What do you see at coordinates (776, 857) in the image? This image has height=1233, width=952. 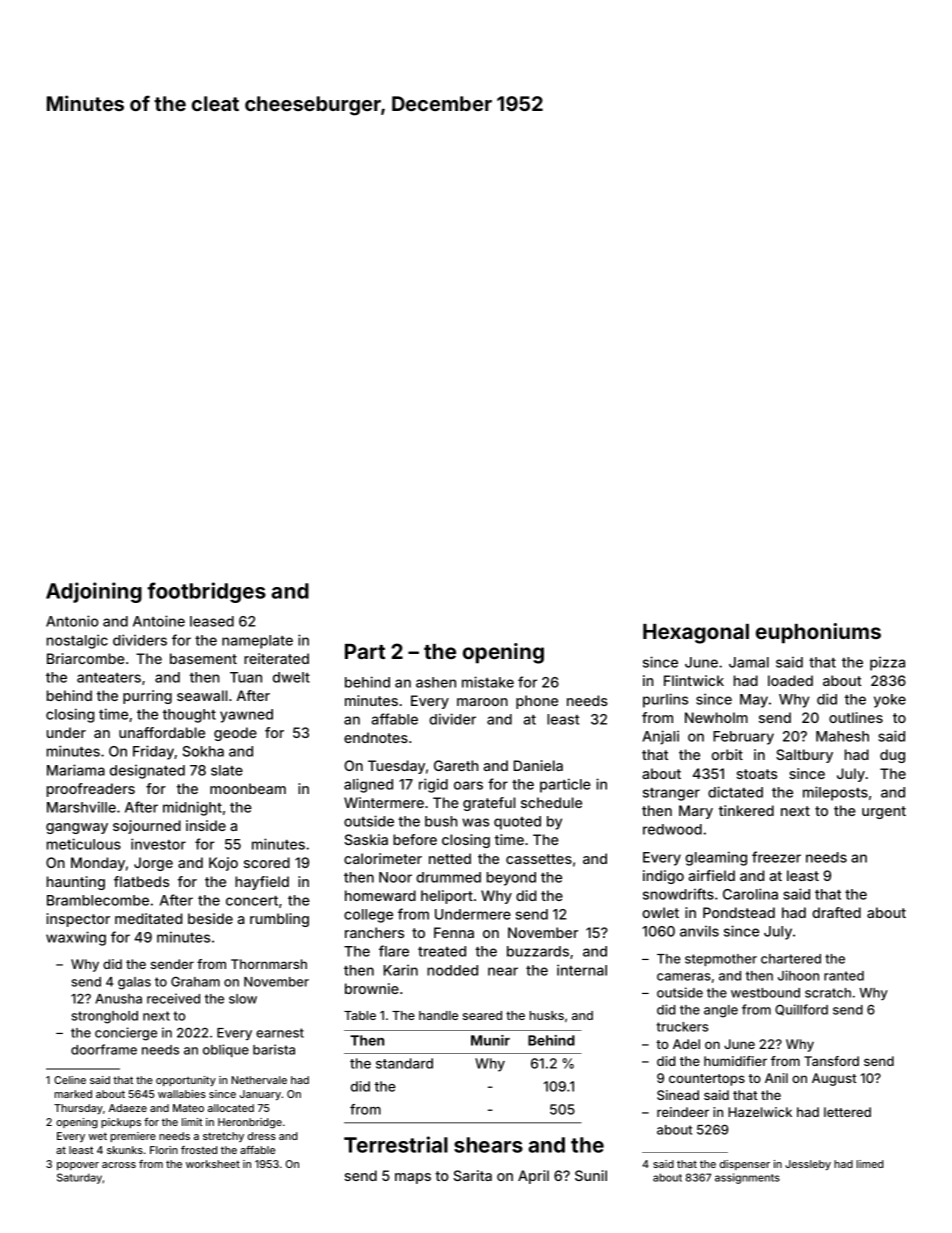 I see `freezer` at bounding box center [776, 857].
